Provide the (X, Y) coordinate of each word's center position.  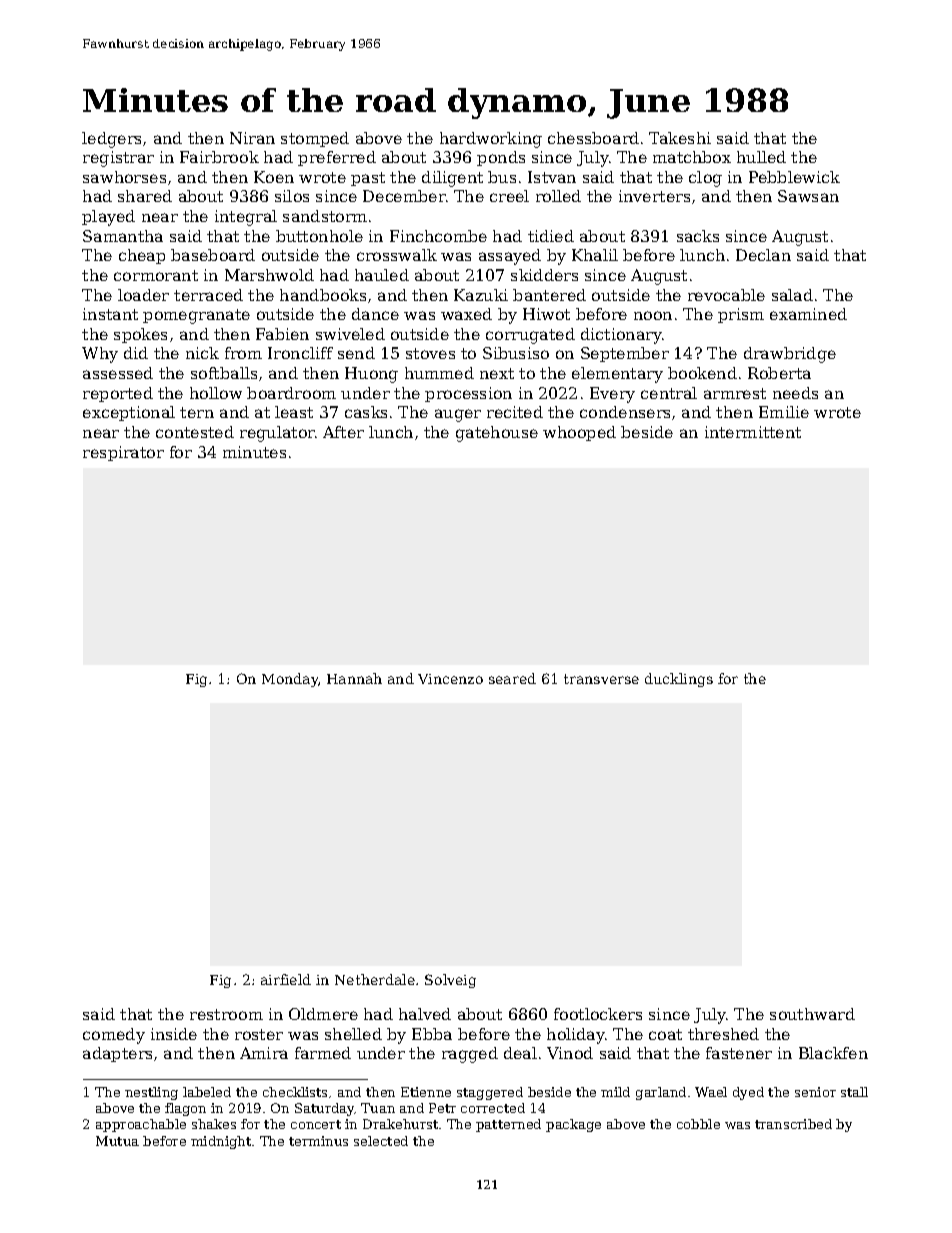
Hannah (354, 678)
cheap (142, 256)
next (497, 373)
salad (792, 295)
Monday (290, 680)
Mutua (117, 1141)
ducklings (679, 680)
